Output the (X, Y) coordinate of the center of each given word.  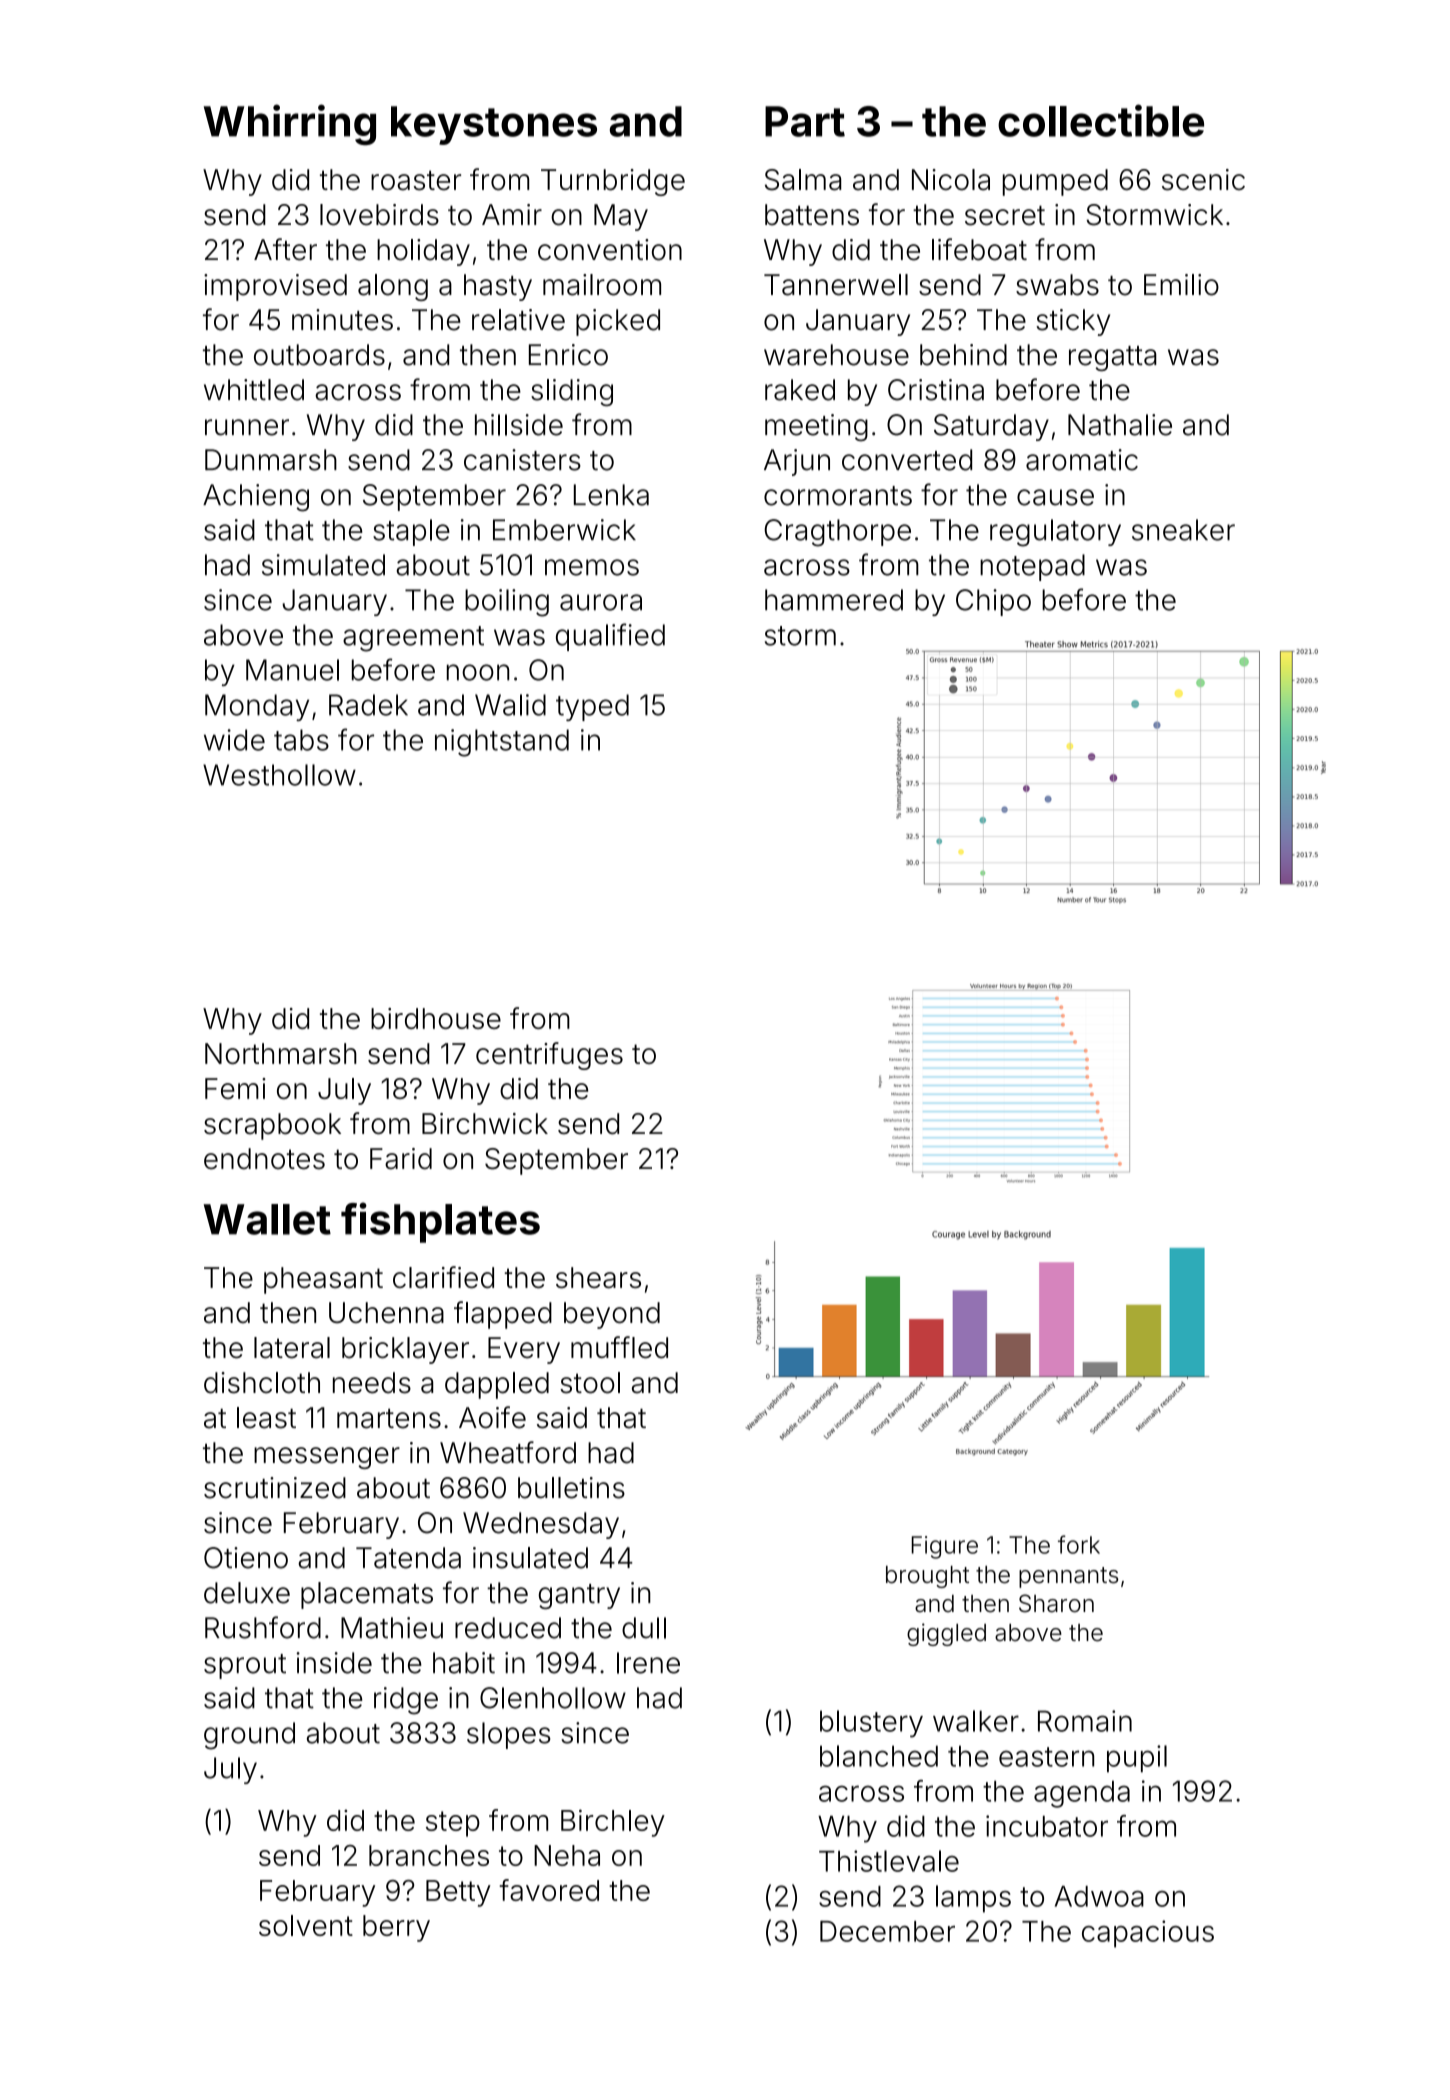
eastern (1046, 1757)
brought (927, 1577)
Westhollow (279, 775)
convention (610, 250)
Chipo (993, 602)
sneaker (1183, 530)
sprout (245, 1666)
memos (592, 567)
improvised (275, 287)
